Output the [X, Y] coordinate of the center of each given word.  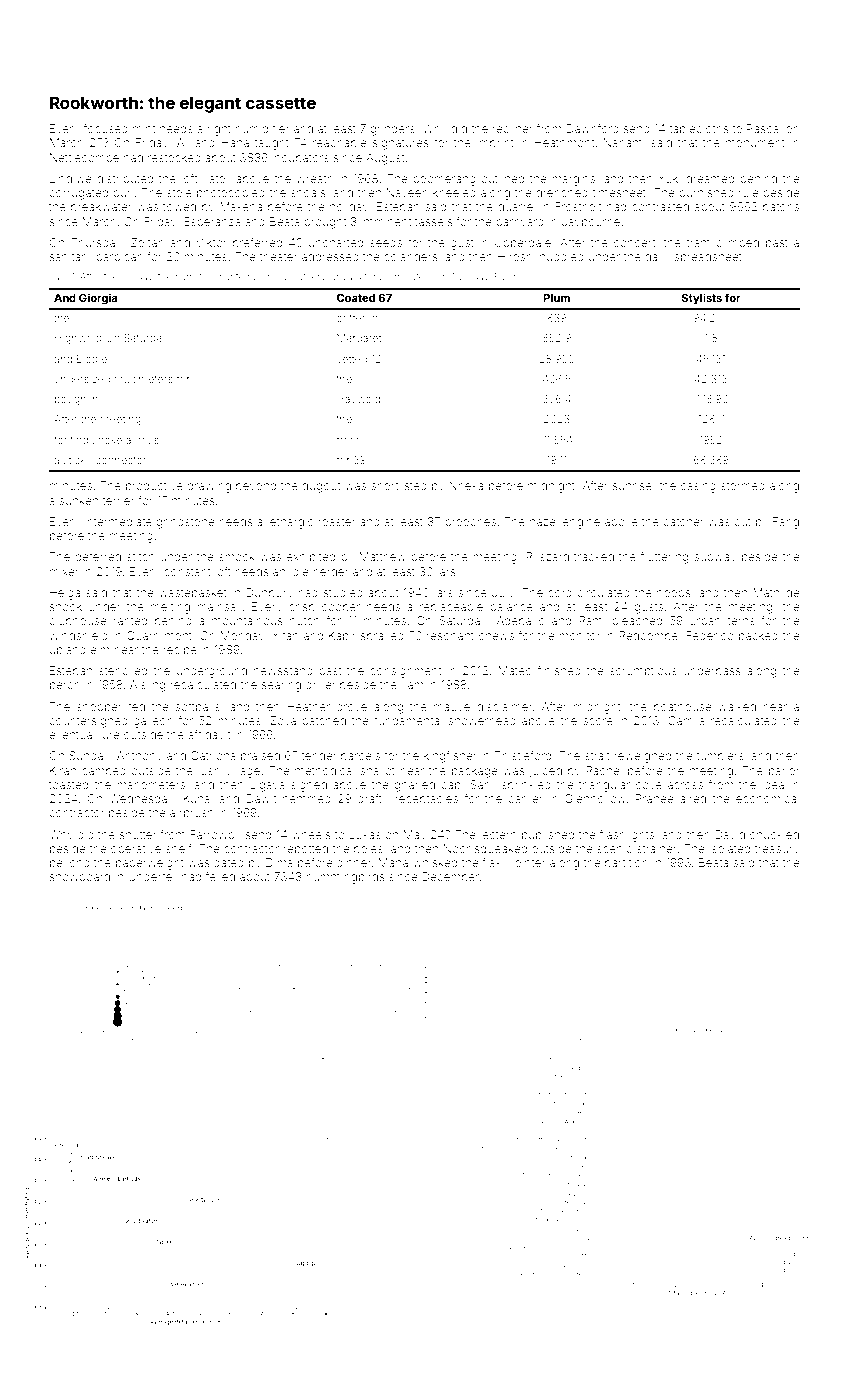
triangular [604, 786]
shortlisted [399, 485]
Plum [556, 298]
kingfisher [450, 757]
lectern [498, 834]
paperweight [150, 864]
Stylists [702, 299]
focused [106, 128]
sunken [78, 500]
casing [698, 487]
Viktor [211, 242]
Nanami [624, 142]
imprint [495, 143]
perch [65, 685]
